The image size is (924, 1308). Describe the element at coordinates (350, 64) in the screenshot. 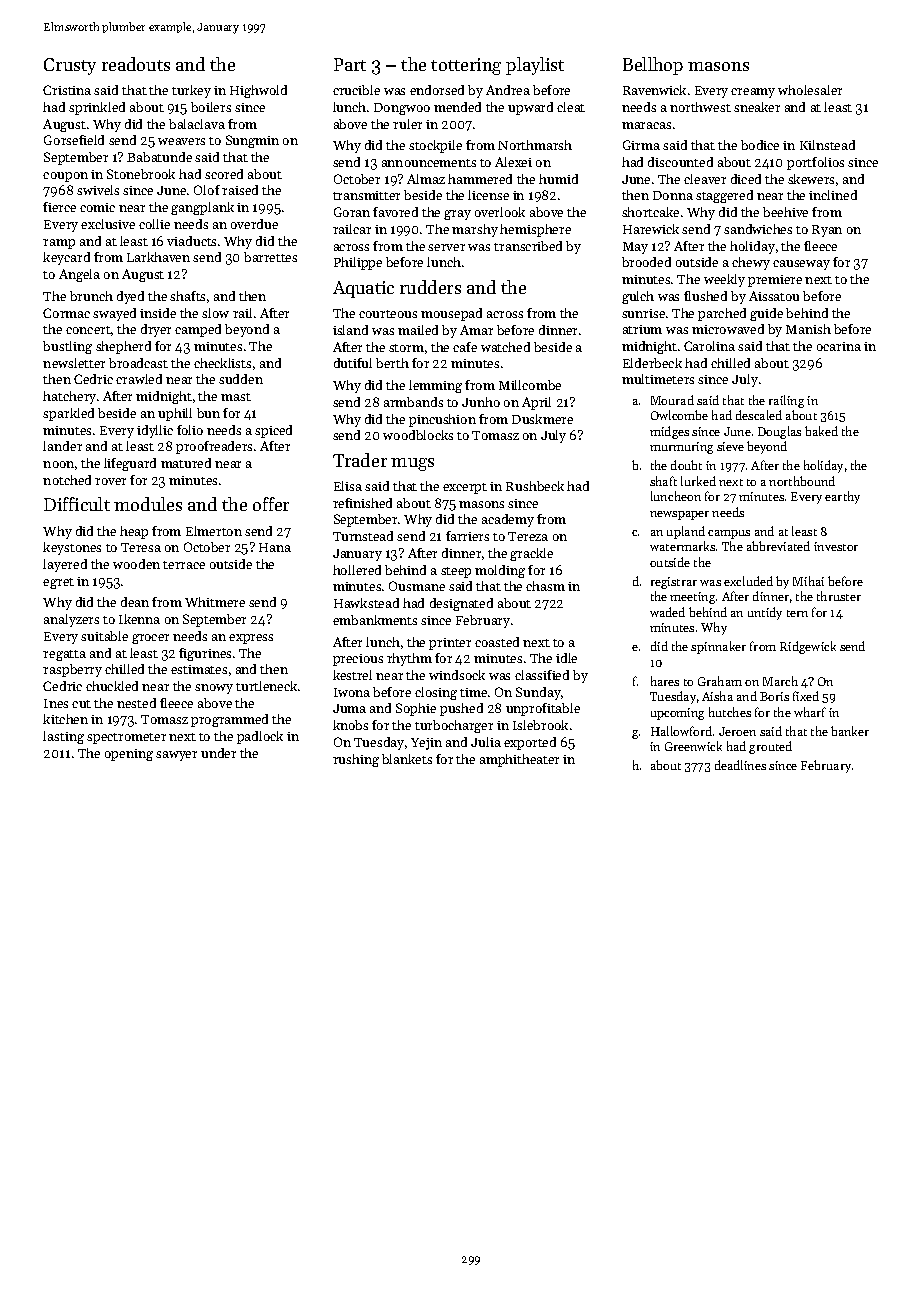

I see `Part` at that location.
